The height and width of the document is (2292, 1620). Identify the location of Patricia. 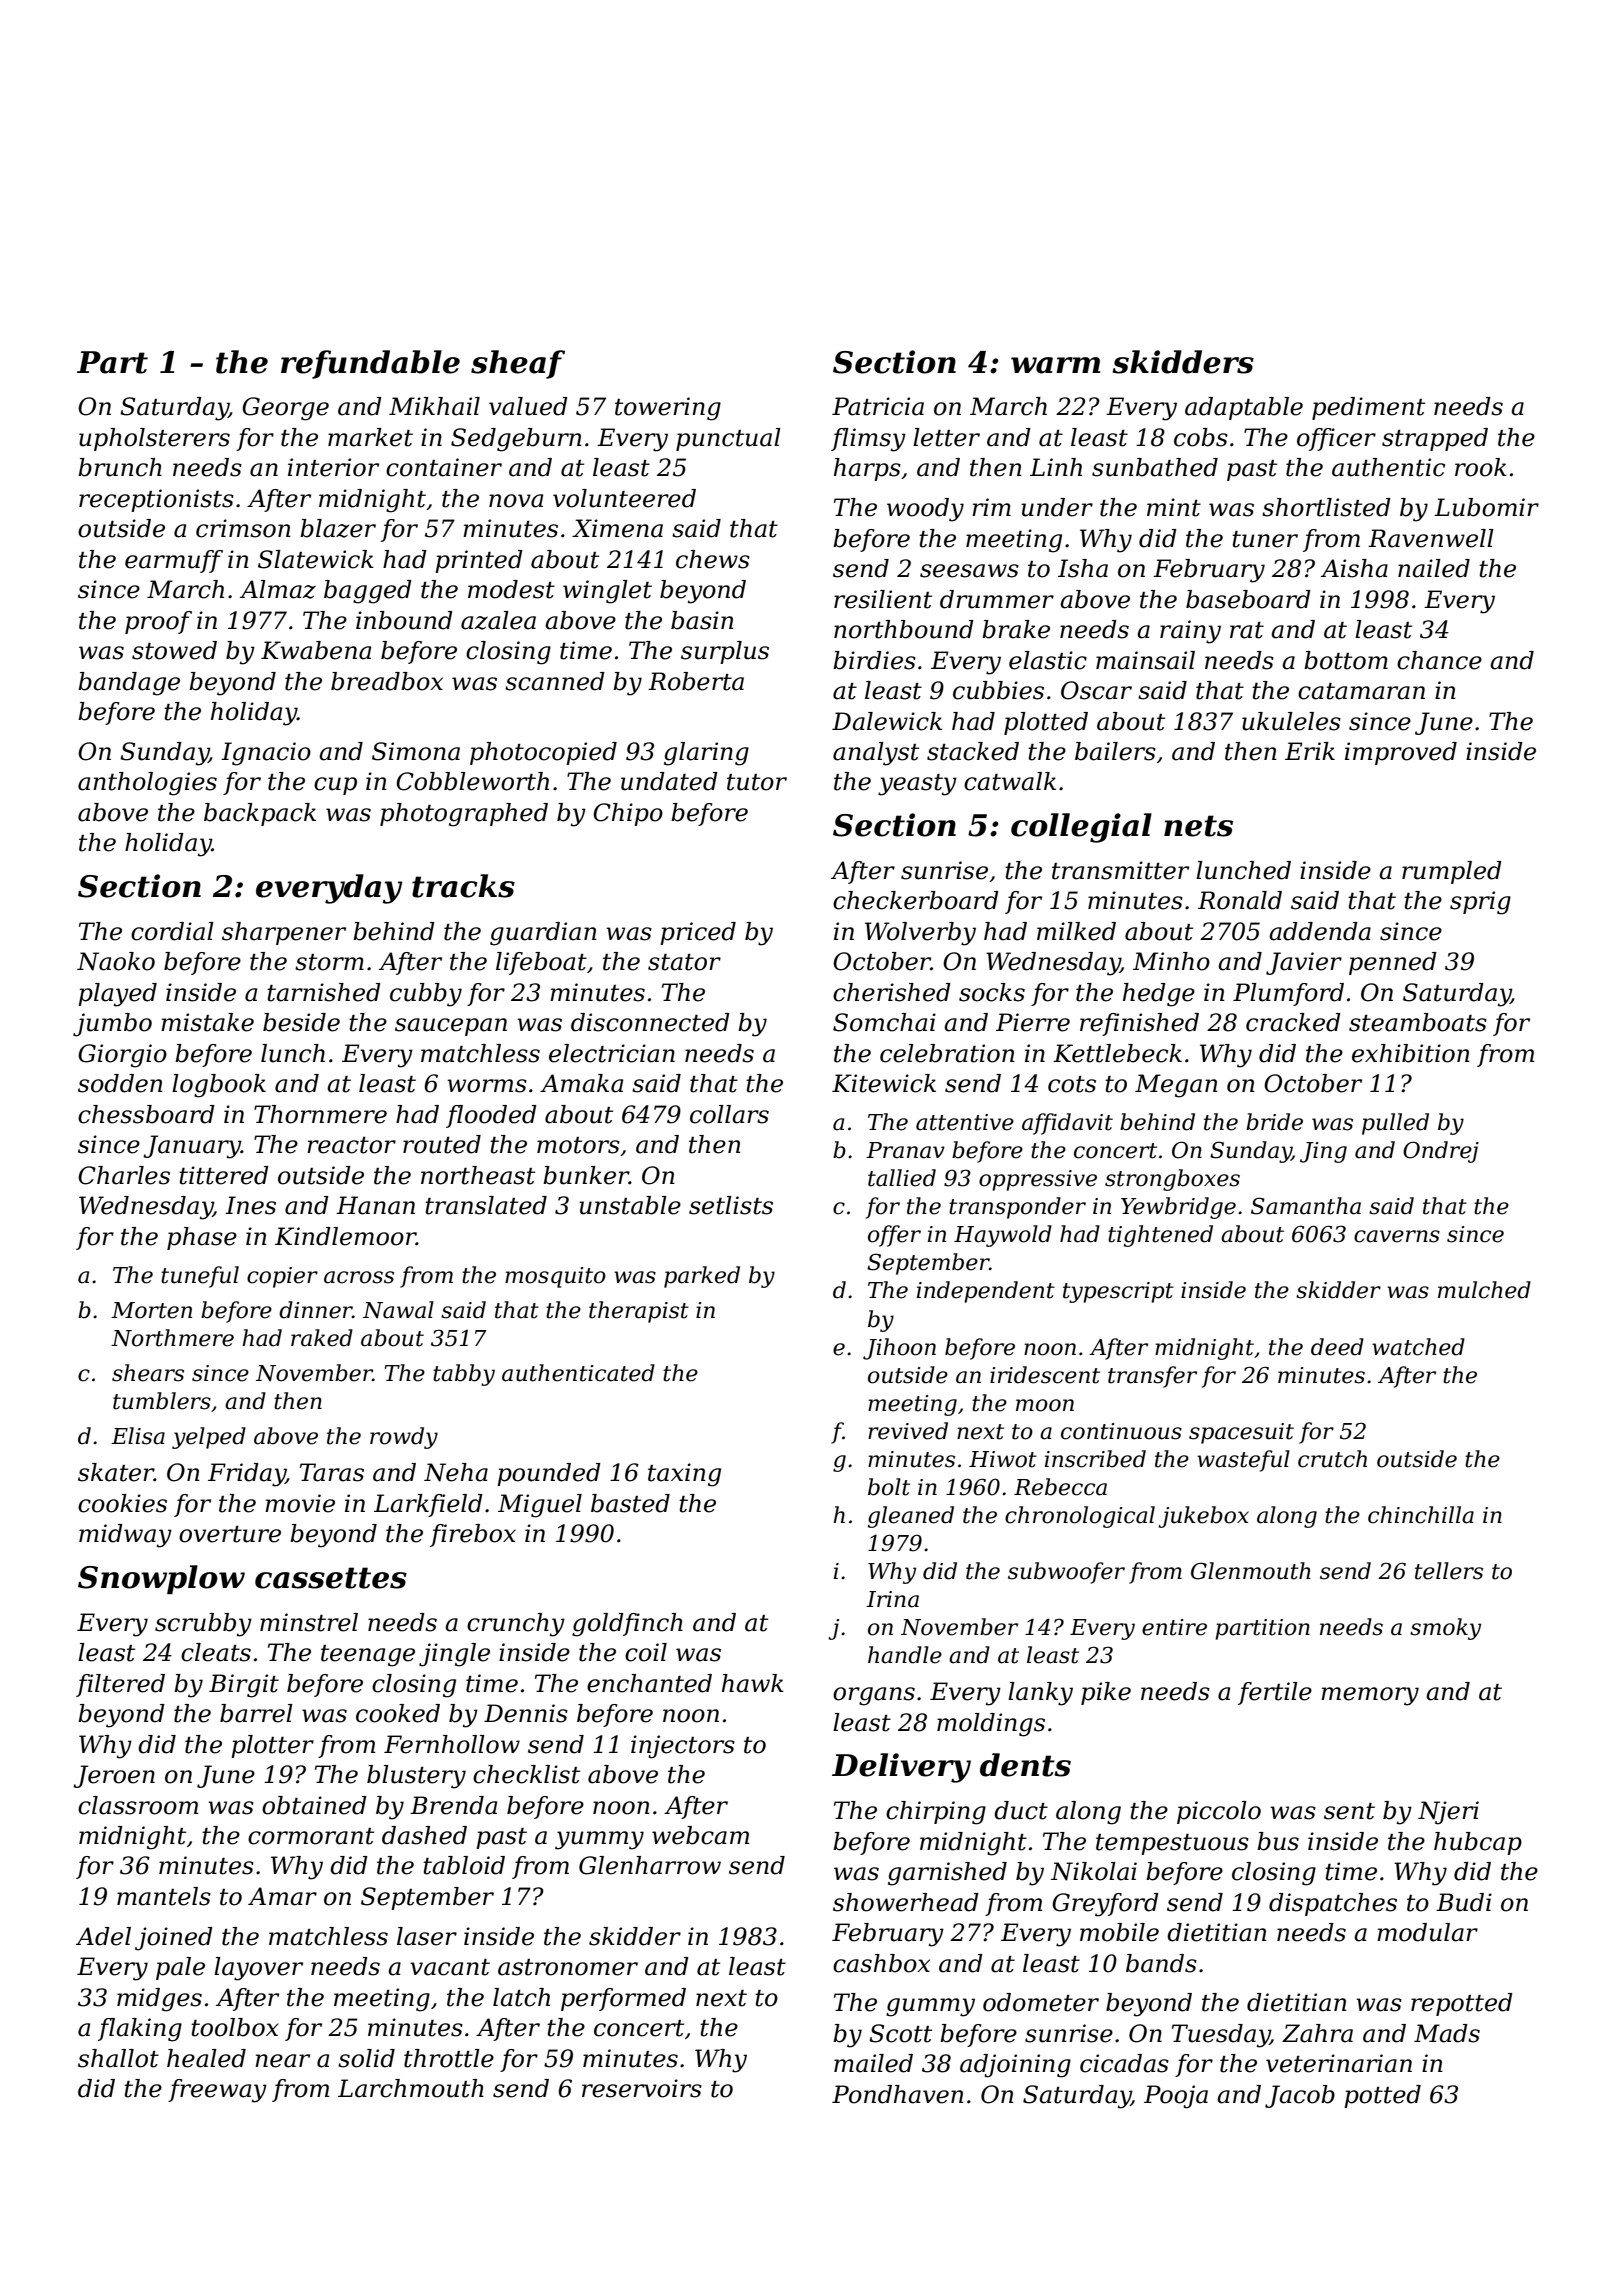
(878, 406).
